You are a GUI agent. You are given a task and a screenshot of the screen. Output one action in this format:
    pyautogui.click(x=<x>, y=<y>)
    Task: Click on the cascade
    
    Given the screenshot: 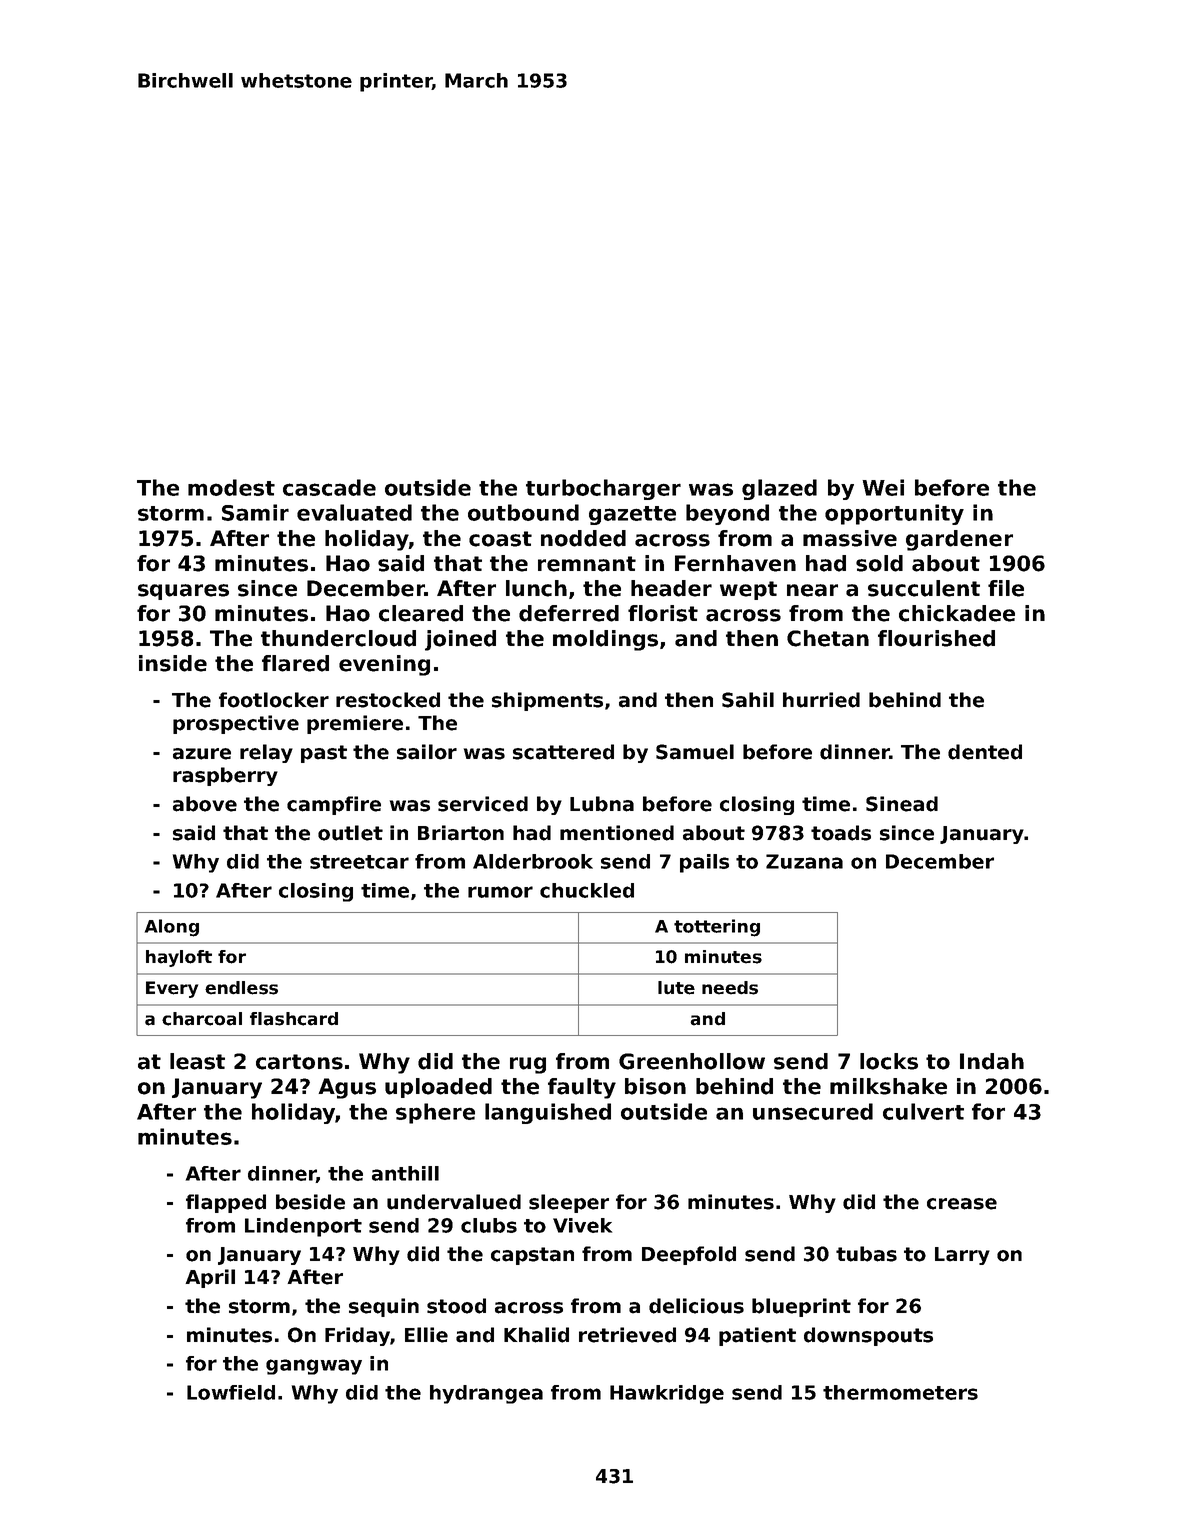 What is the action you would take?
    pyautogui.click(x=329, y=487)
